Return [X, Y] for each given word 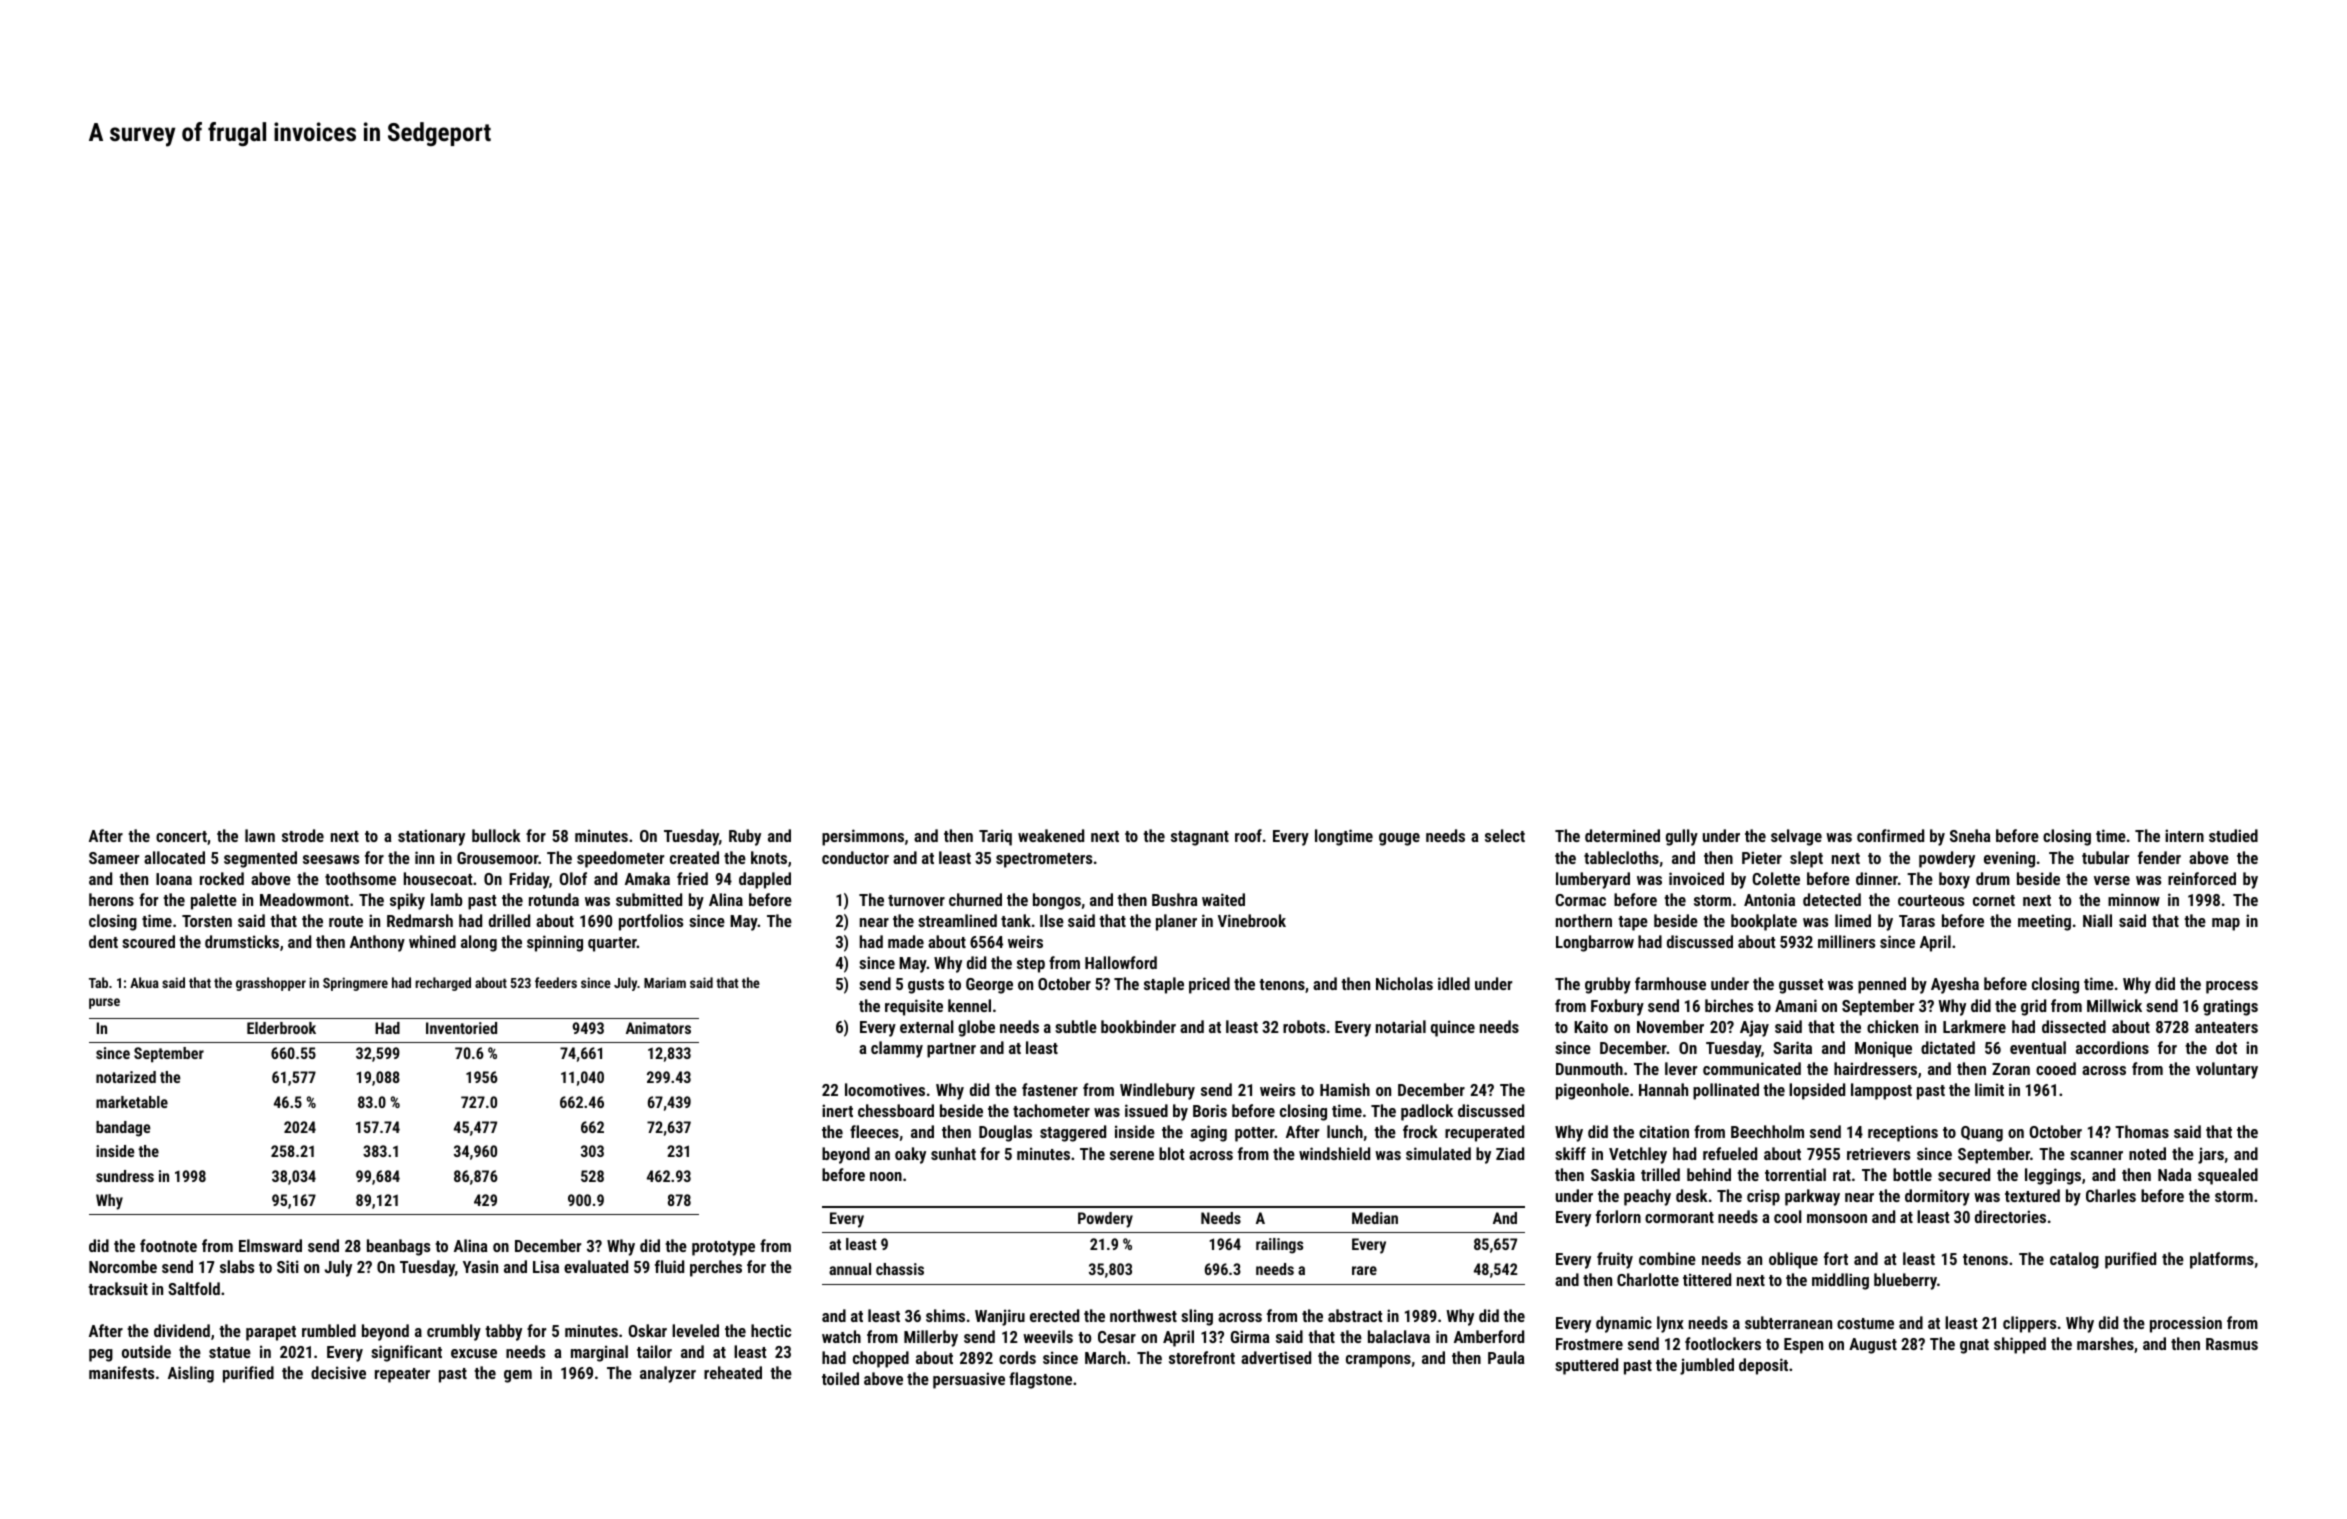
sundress [125, 1176]
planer [1176, 922]
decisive [338, 1372]
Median [1375, 1218]
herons [111, 899]
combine [1667, 1258]
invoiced [1696, 878]
